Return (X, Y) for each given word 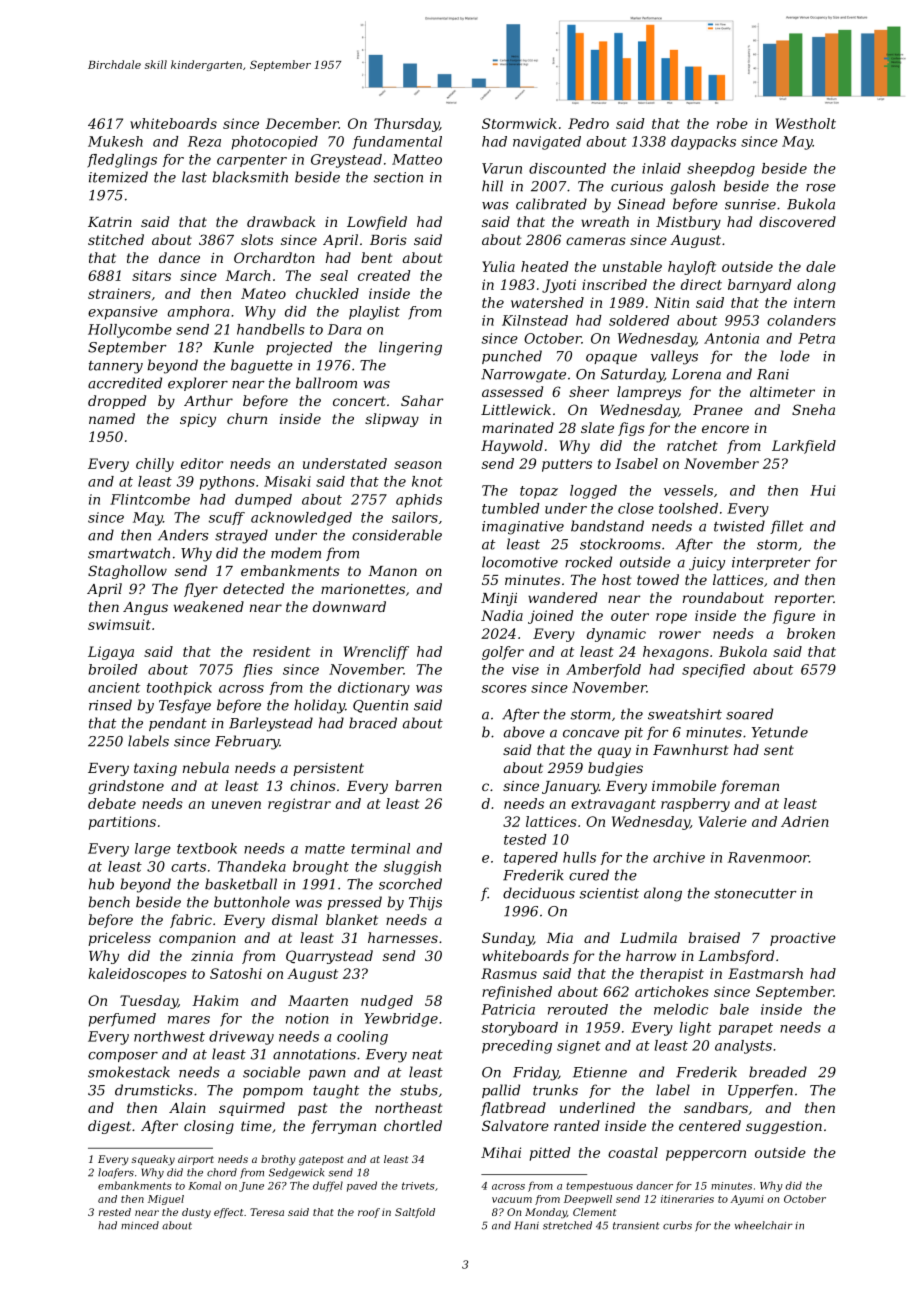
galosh (692, 187)
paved (362, 1186)
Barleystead (271, 724)
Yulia (498, 266)
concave (591, 734)
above (524, 732)
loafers (116, 1173)
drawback (281, 221)
